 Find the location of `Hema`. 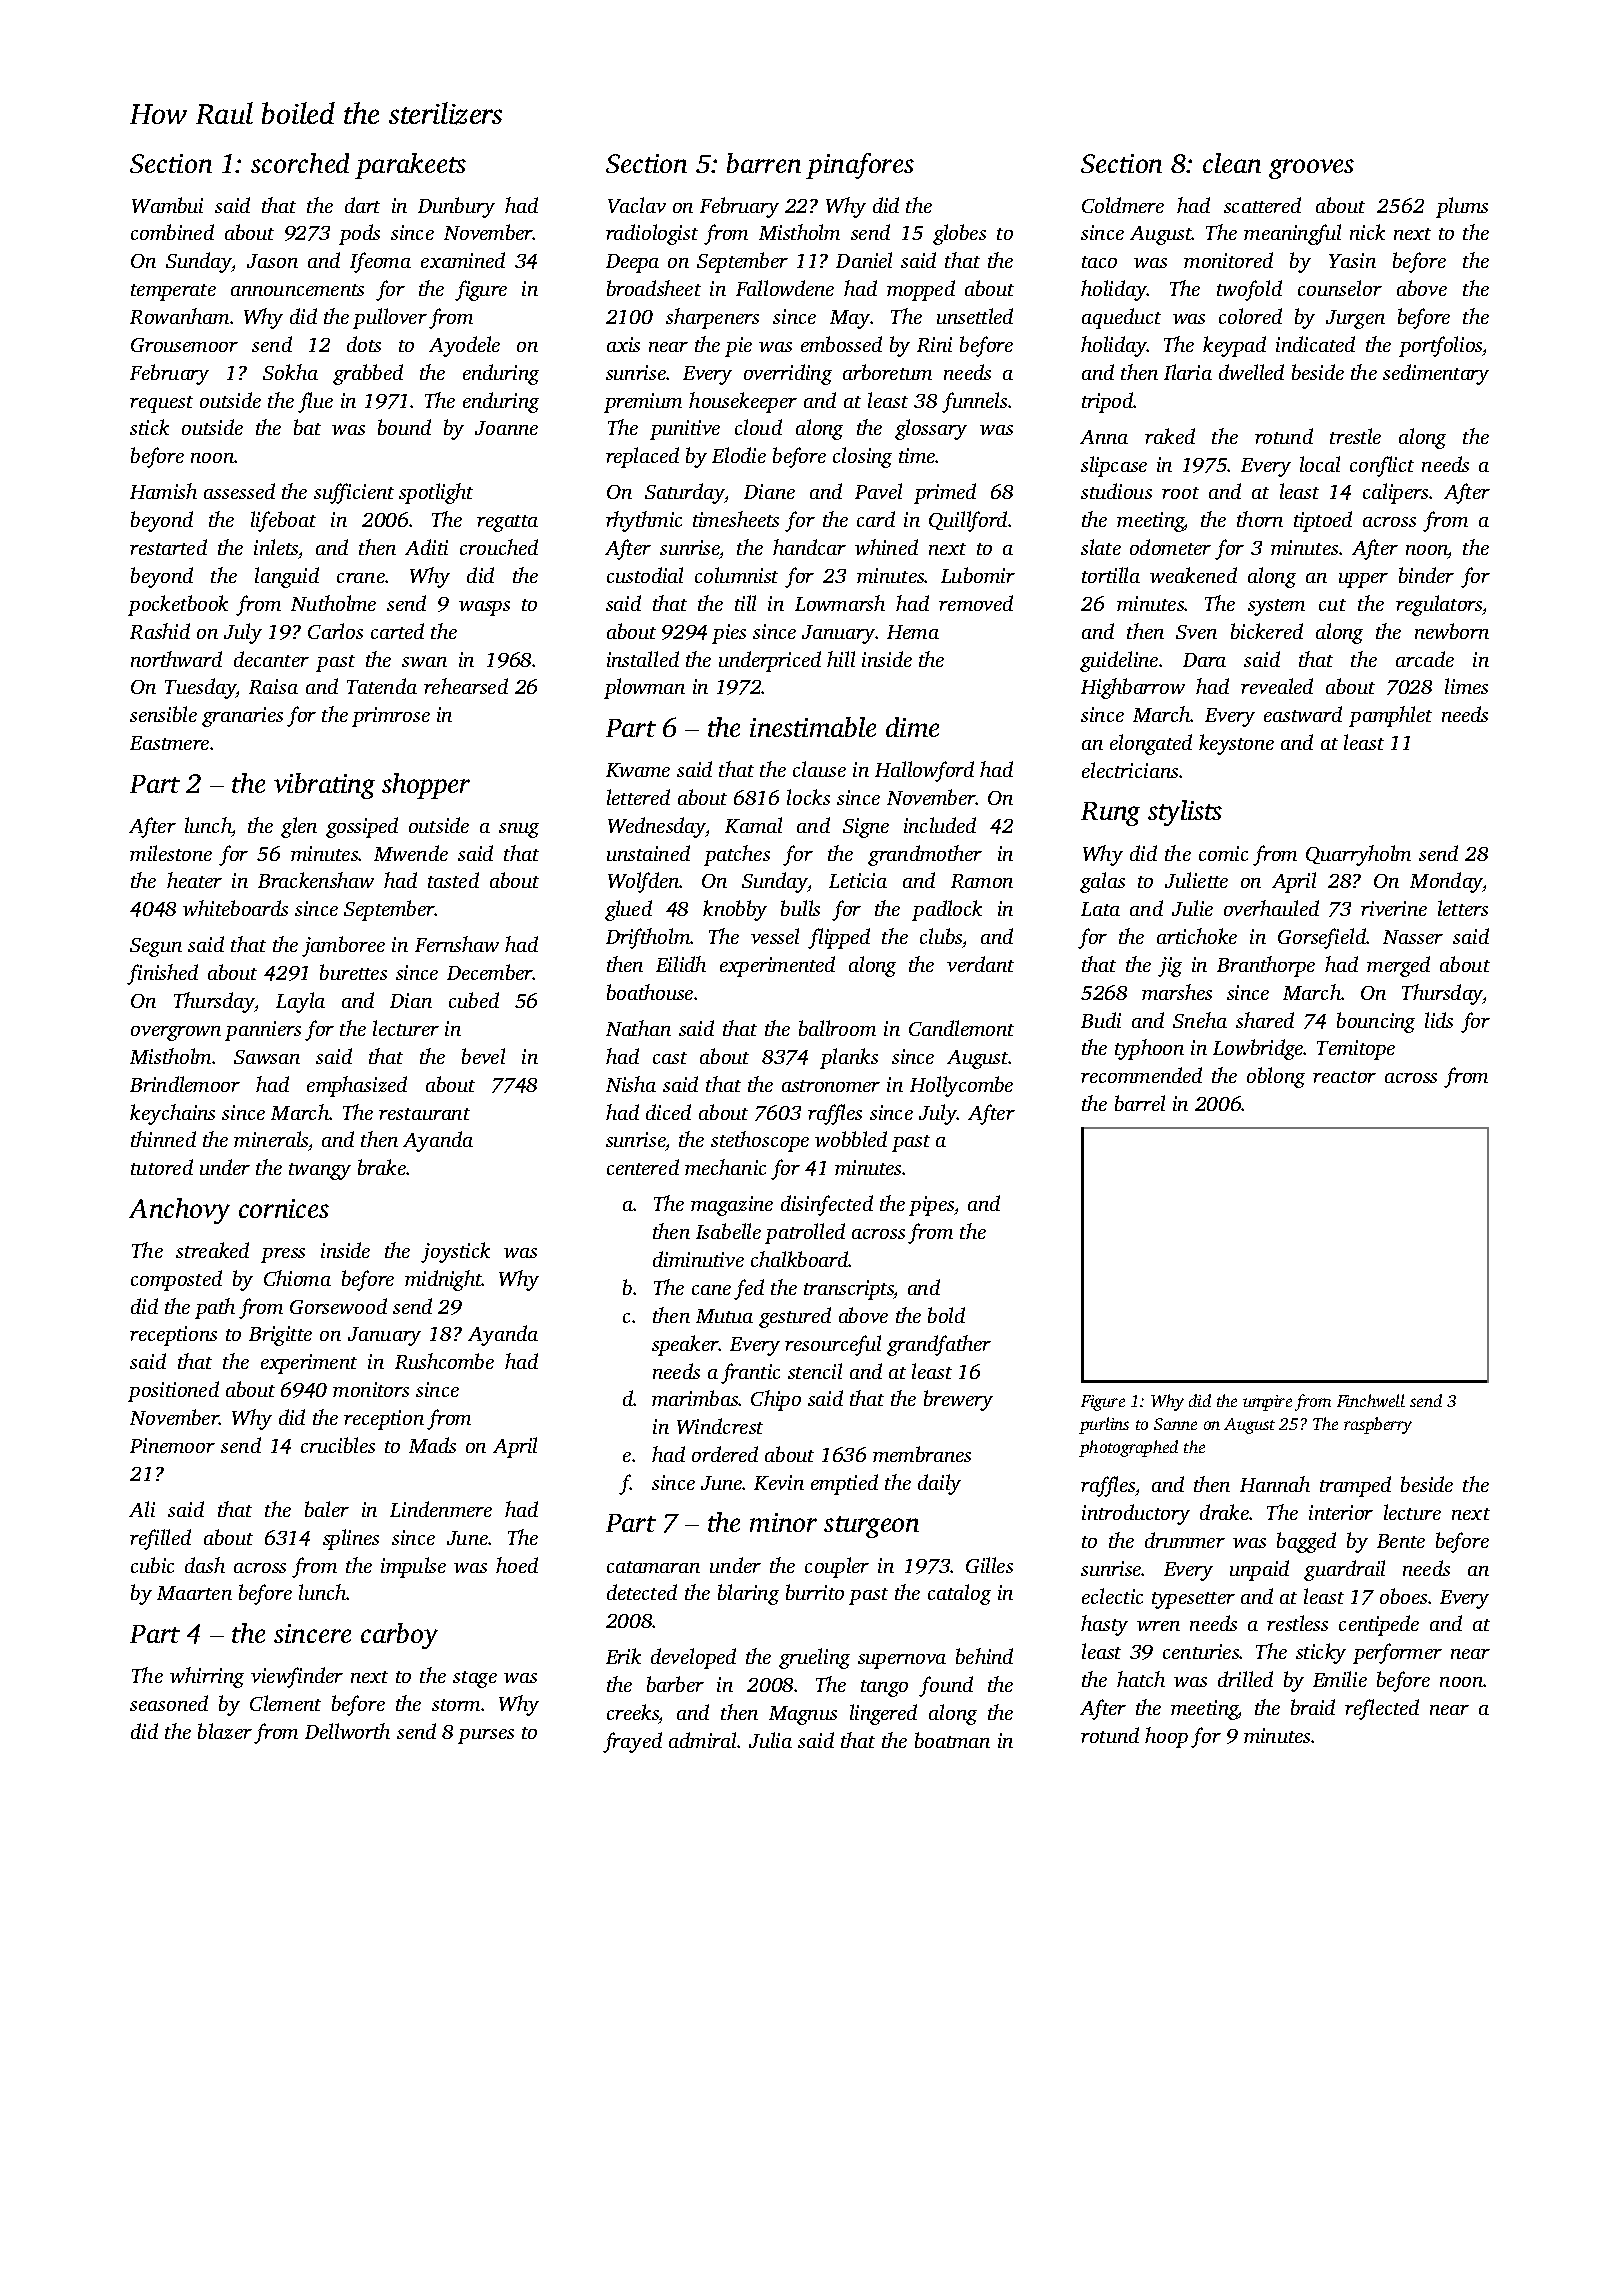

Hema is located at coordinates (913, 632).
